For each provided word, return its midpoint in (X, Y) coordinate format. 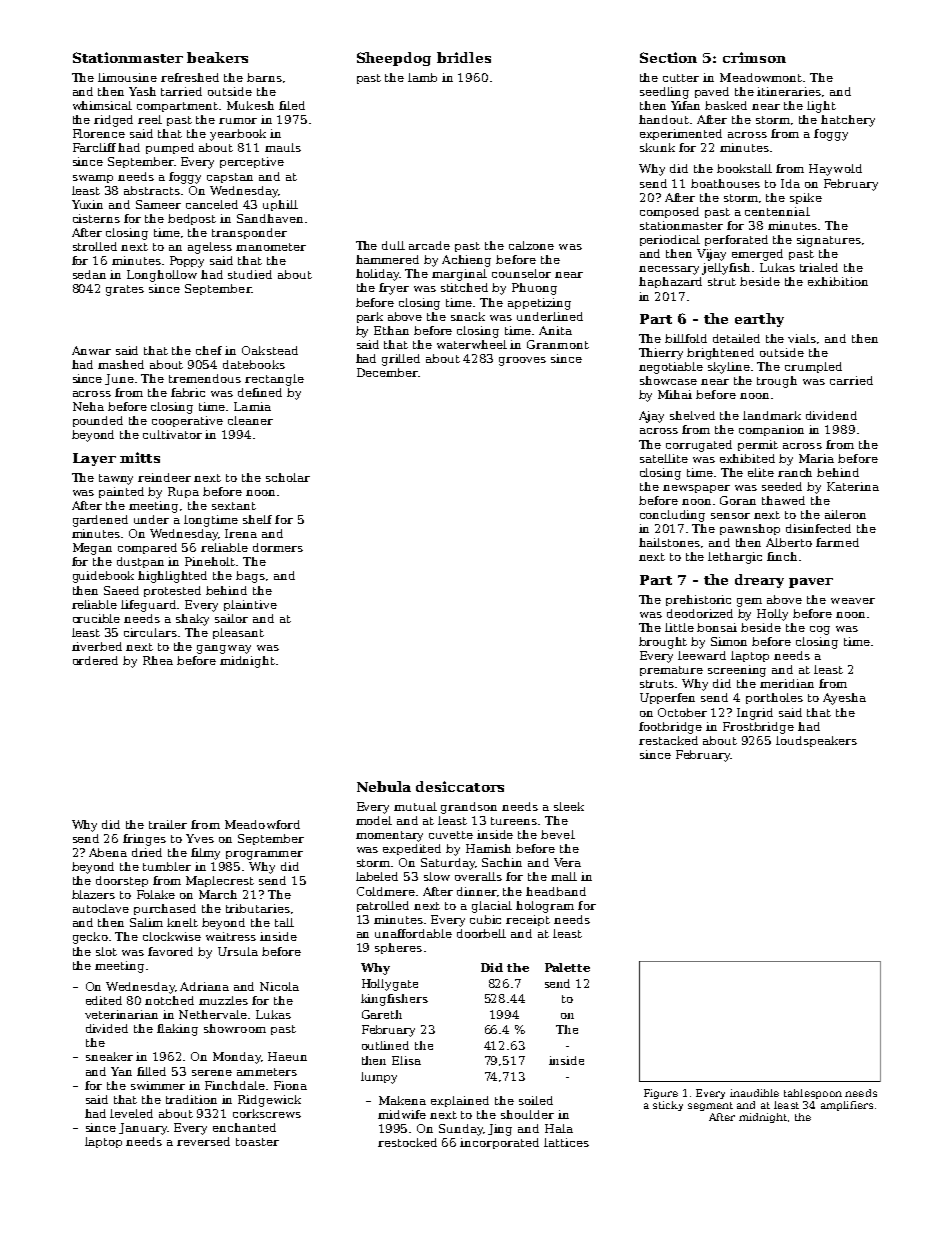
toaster (257, 1142)
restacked (668, 740)
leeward (702, 655)
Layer (94, 459)
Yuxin (87, 204)
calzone (531, 245)
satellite (664, 458)
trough (777, 382)
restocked (407, 1142)
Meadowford (262, 824)
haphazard (670, 282)
